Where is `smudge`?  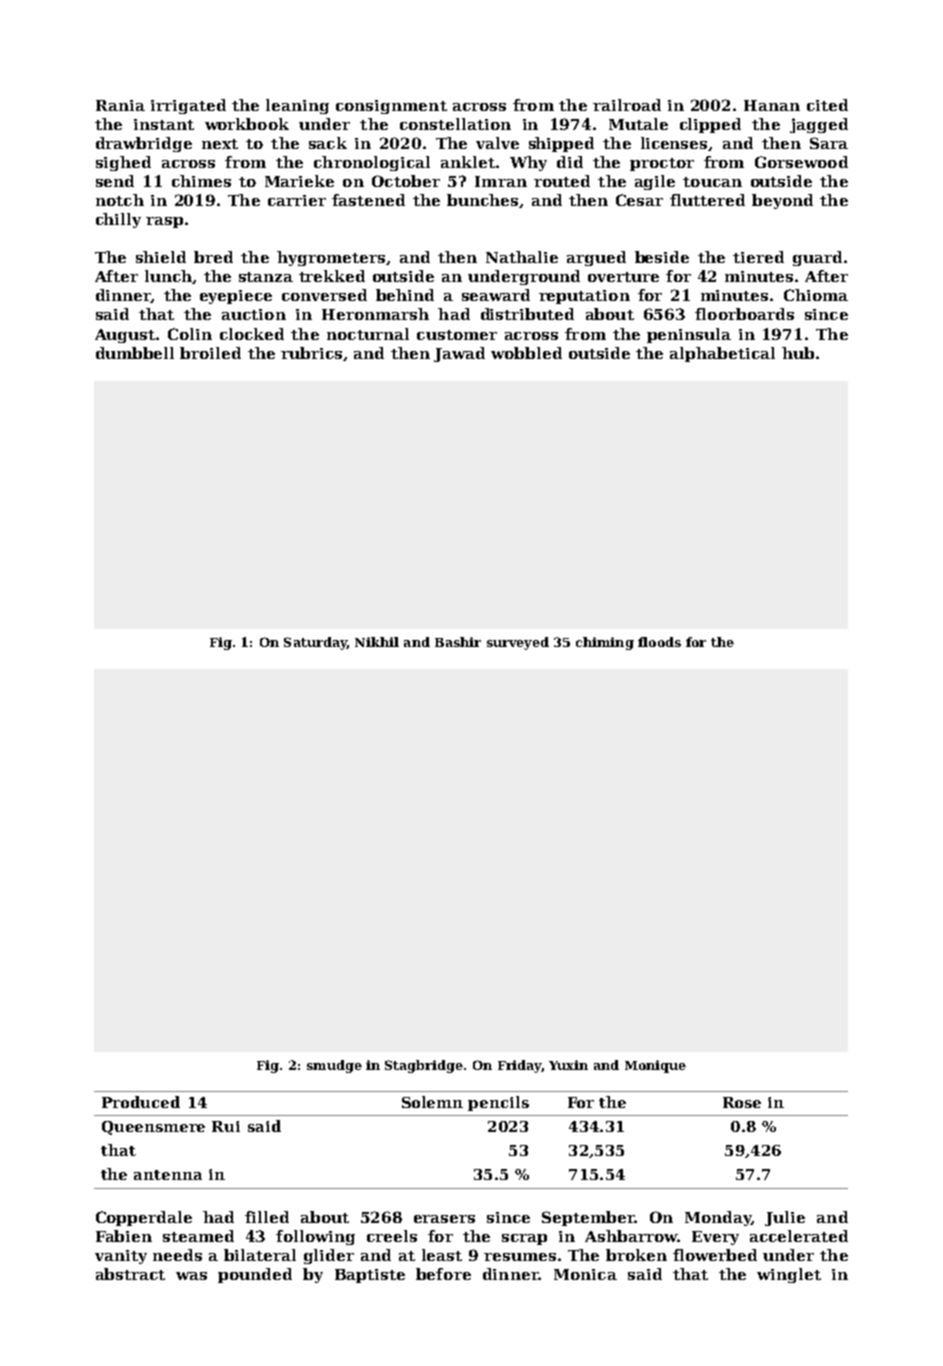 smudge is located at coordinates (334, 1066).
